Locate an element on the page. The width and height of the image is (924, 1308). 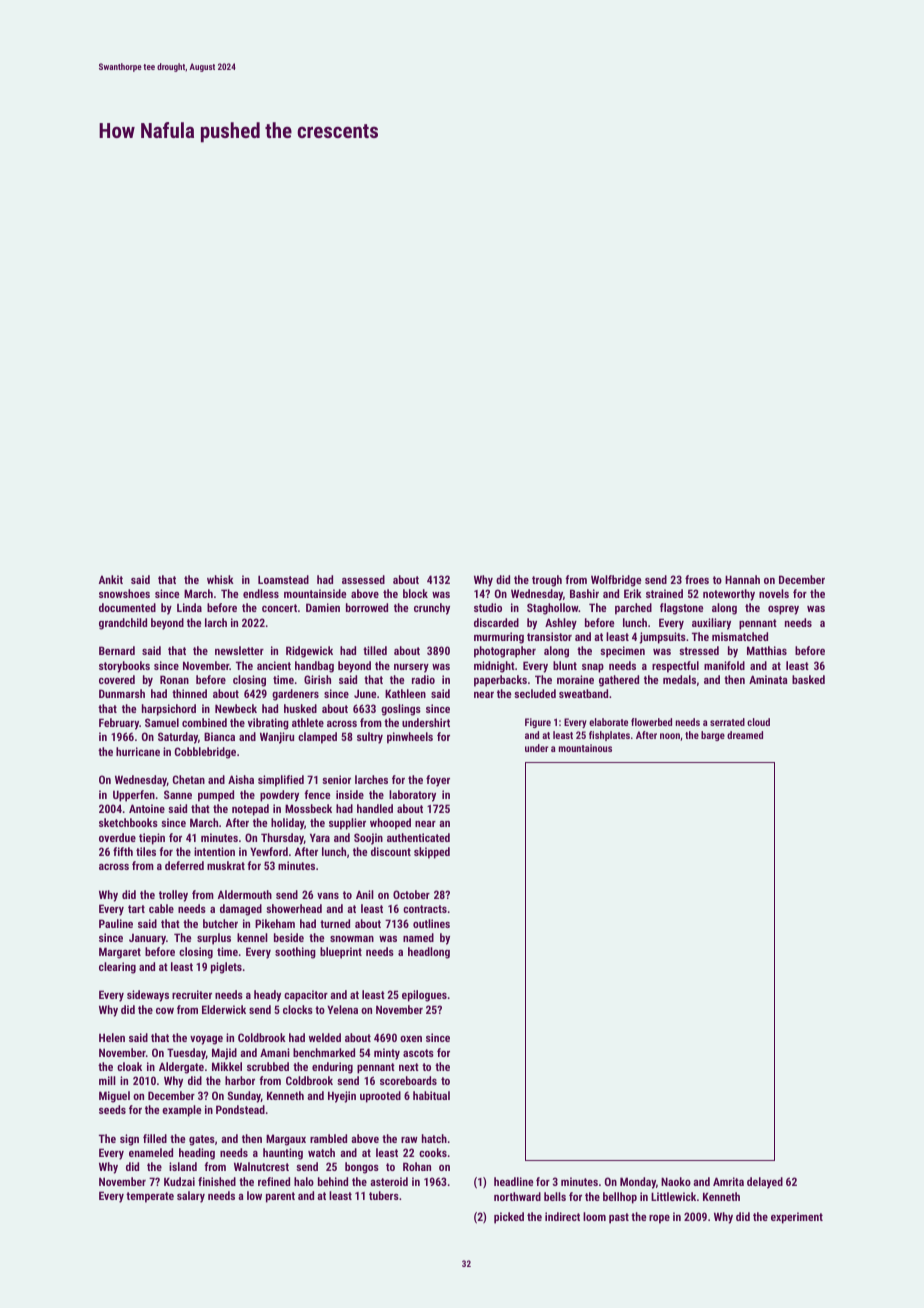
osprey is located at coordinates (783, 610).
